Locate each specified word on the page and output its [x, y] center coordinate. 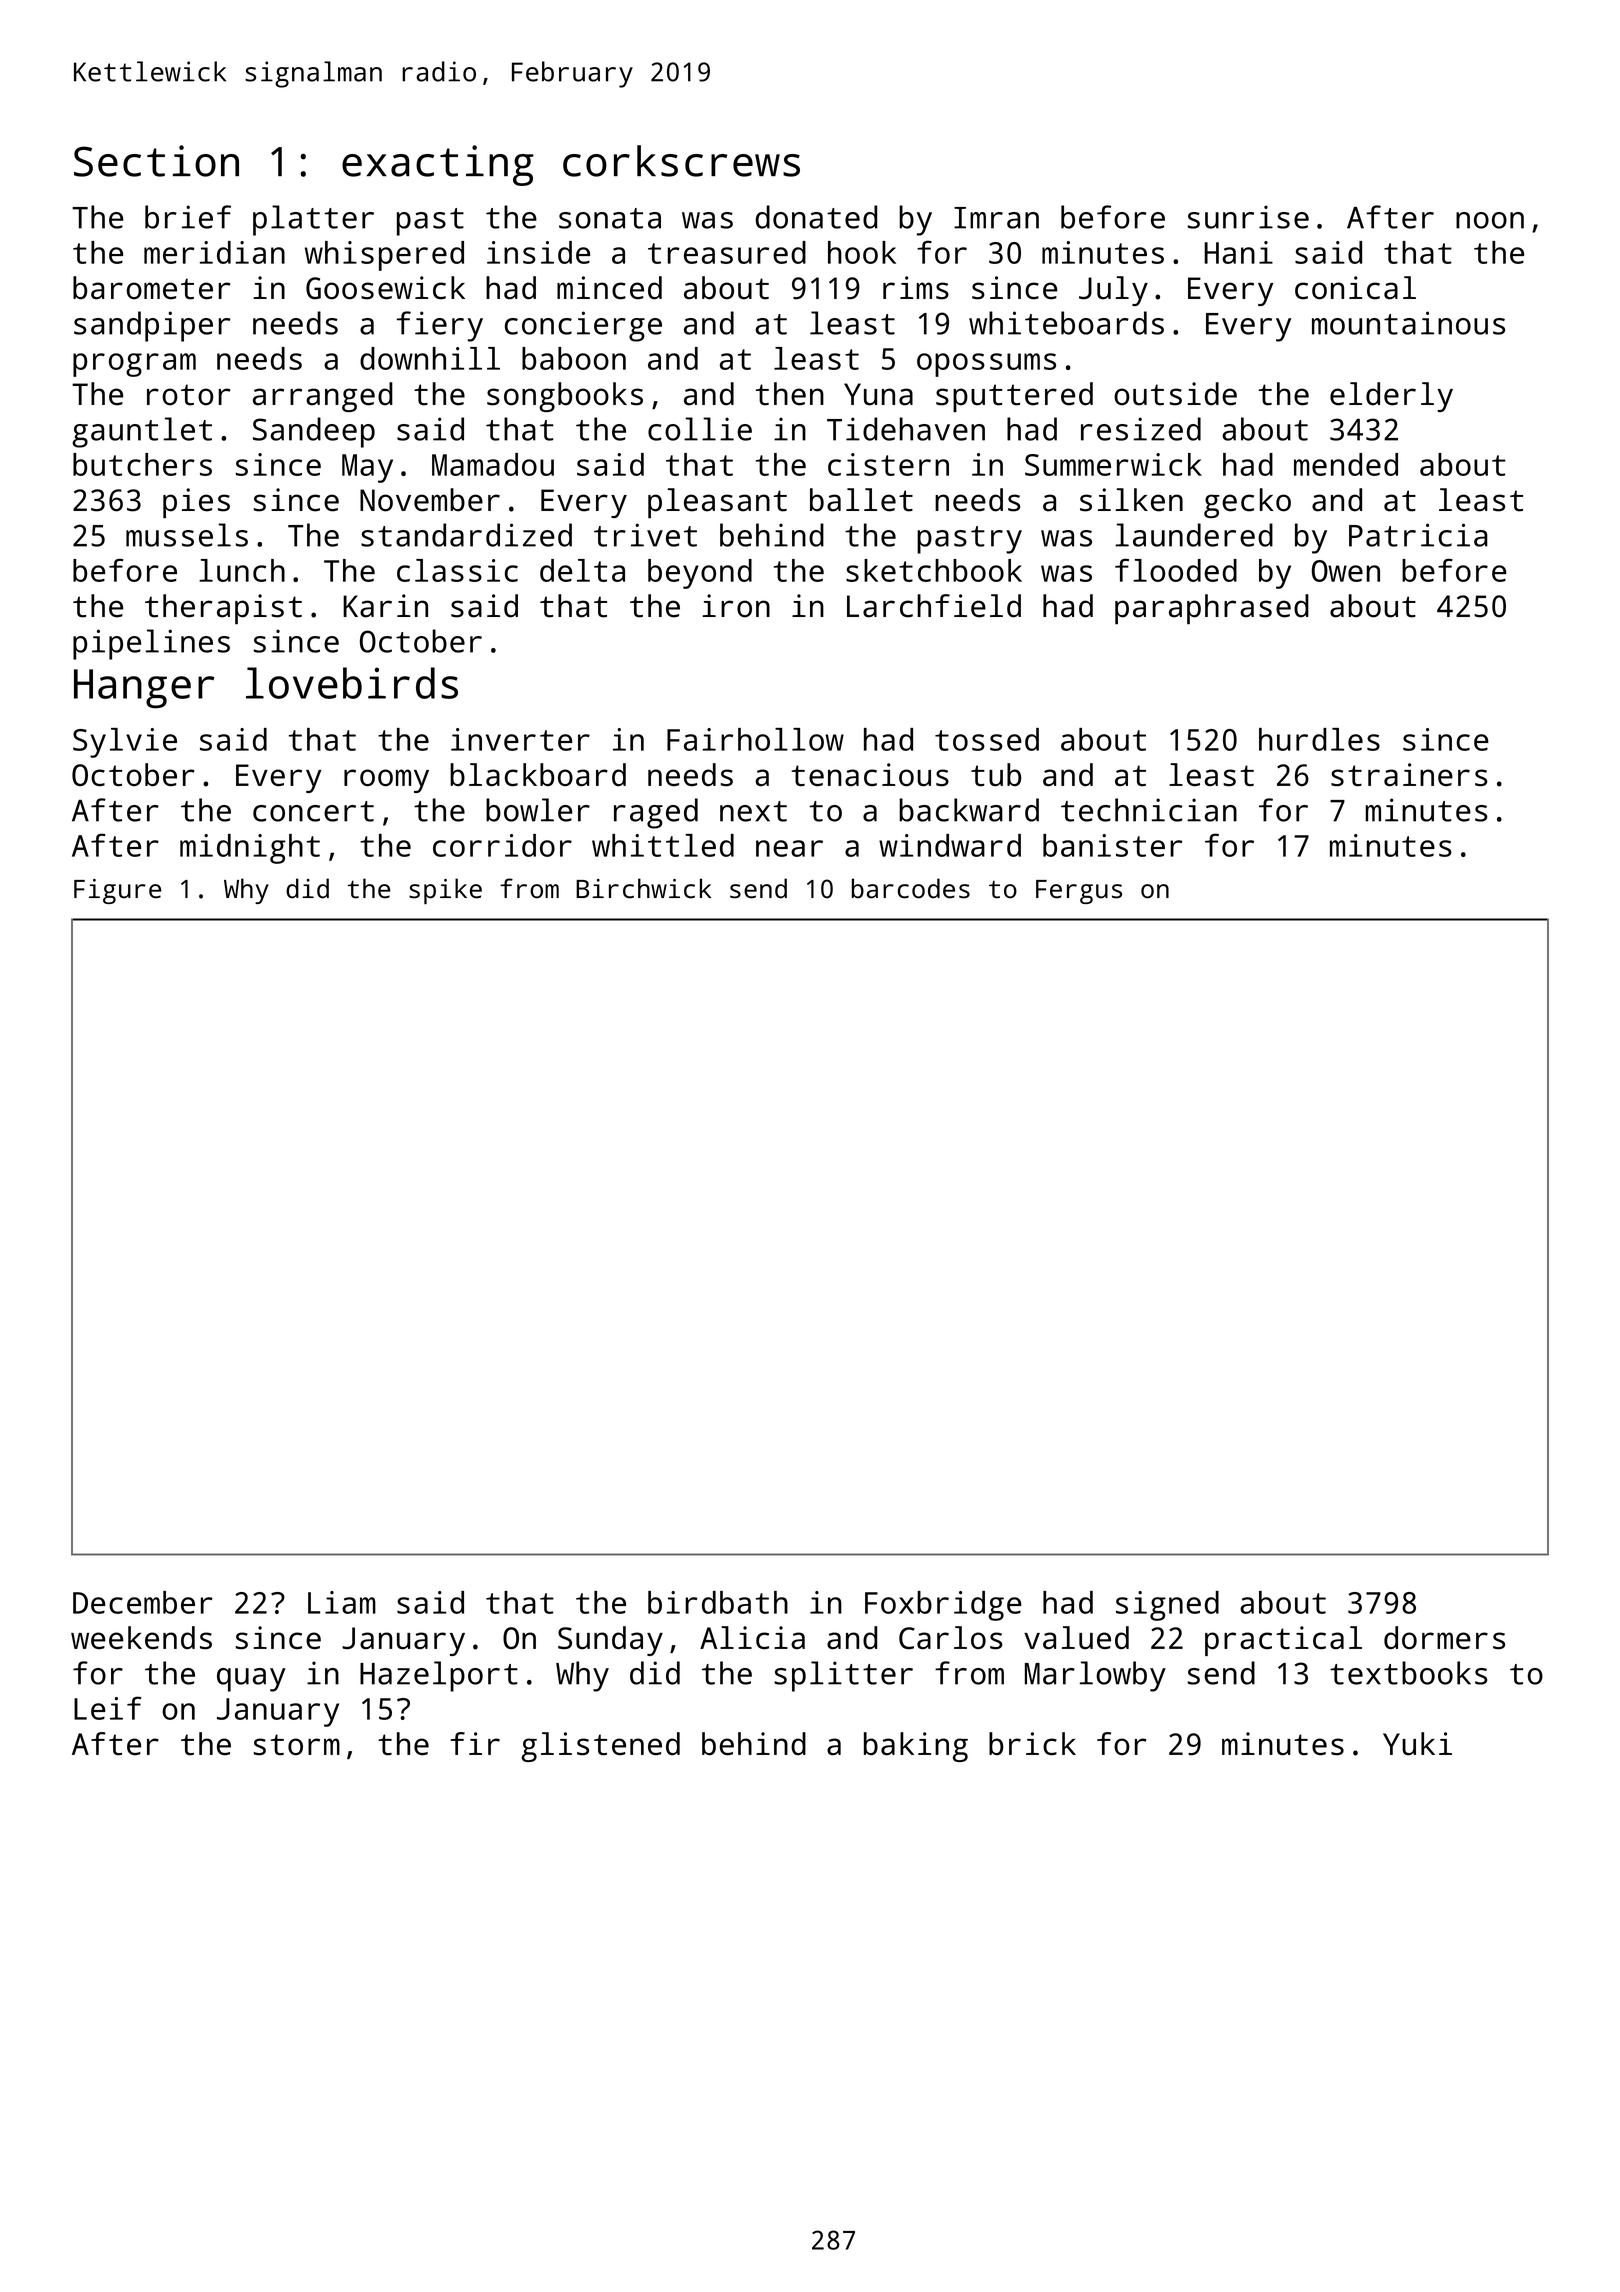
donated [816, 217]
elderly [1391, 397]
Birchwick [643, 888]
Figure [117, 891]
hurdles [1319, 739]
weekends [141, 1638]
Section [156, 161]
